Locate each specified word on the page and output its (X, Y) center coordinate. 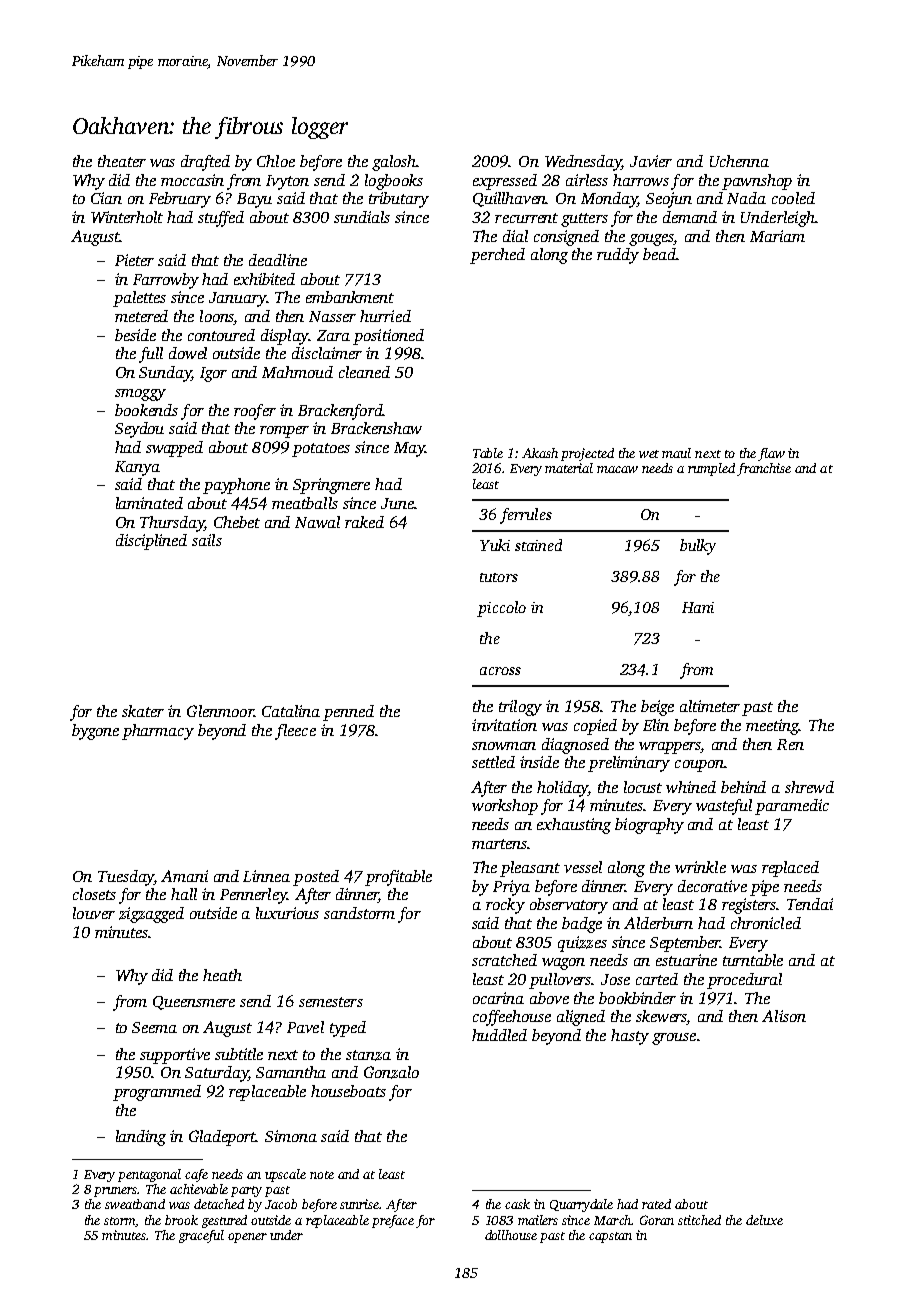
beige (657, 708)
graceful (201, 1236)
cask (517, 1204)
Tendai (810, 904)
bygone (95, 732)
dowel (188, 353)
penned (348, 713)
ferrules (526, 516)
